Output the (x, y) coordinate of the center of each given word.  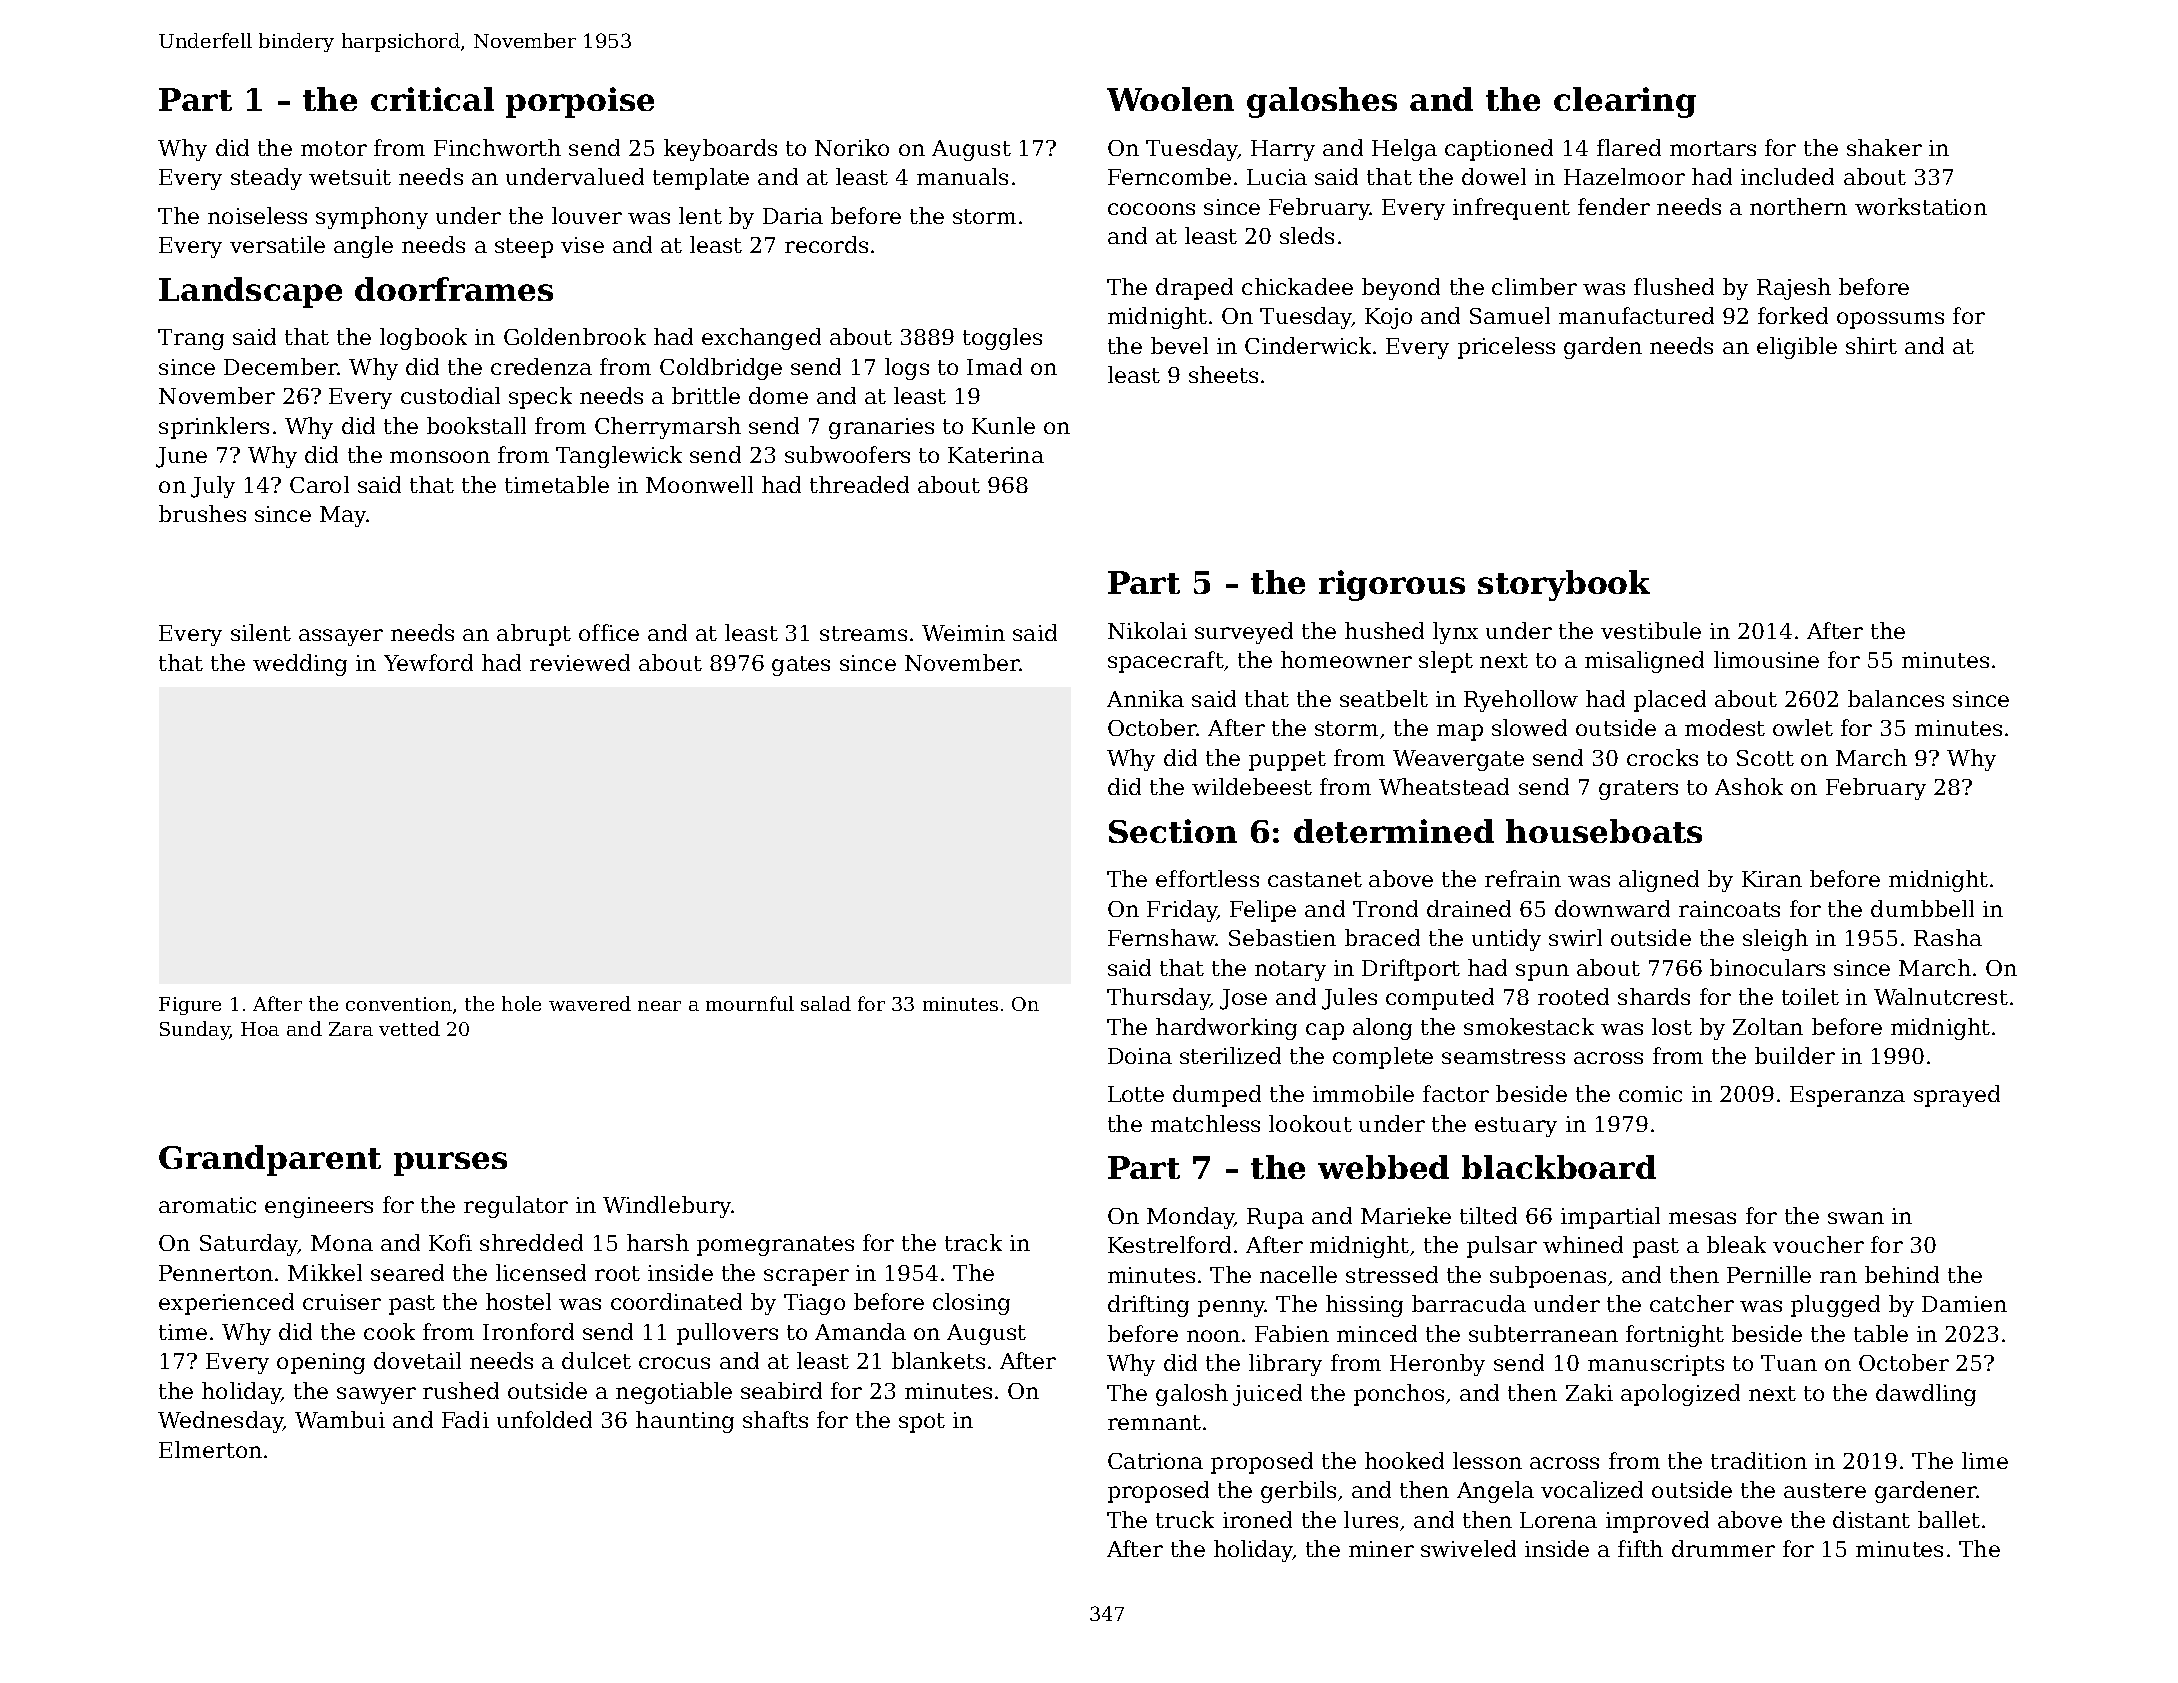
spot (922, 1423)
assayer (341, 637)
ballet (1949, 1519)
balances (1896, 698)
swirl (1575, 937)
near (659, 1006)
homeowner (1346, 659)
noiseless (257, 215)
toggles (1002, 339)
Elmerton (210, 1449)
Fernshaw (1162, 937)
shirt (1871, 345)
